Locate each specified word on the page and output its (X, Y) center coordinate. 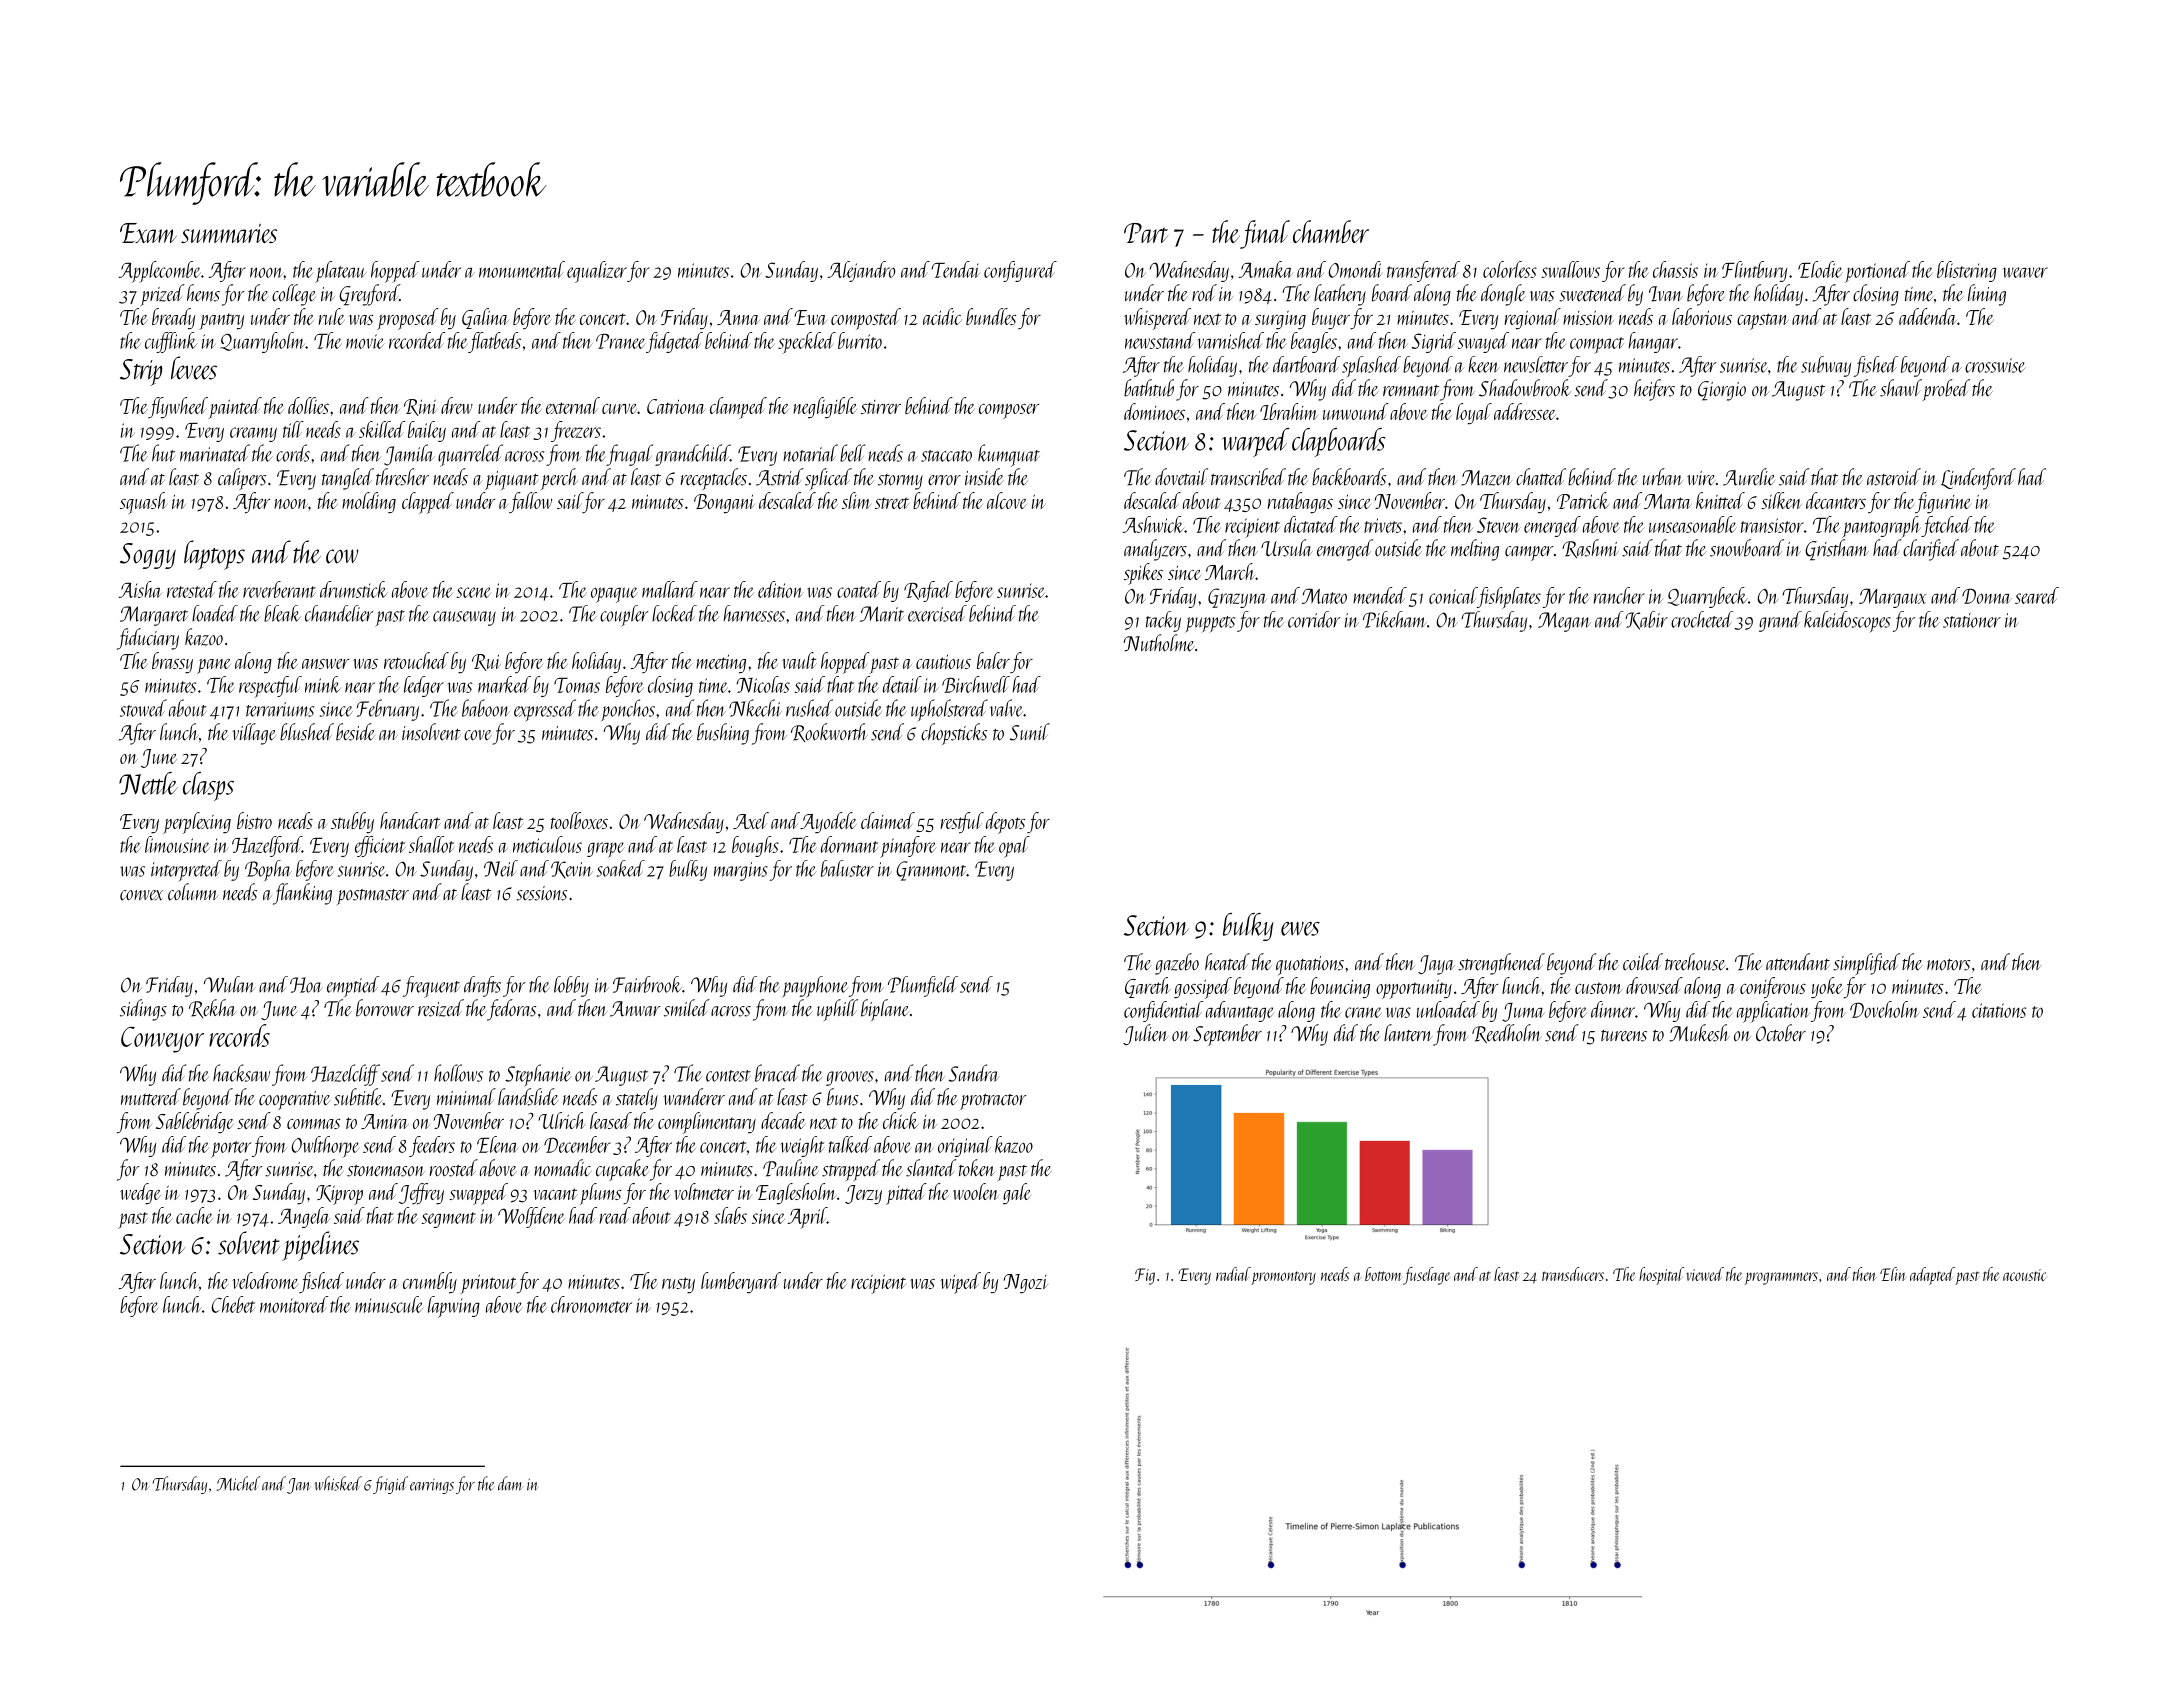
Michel (238, 1483)
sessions (541, 893)
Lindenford (1978, 479)
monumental (522, 269)
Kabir (1646, 620)
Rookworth (829, 732)
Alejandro (861, 271)
